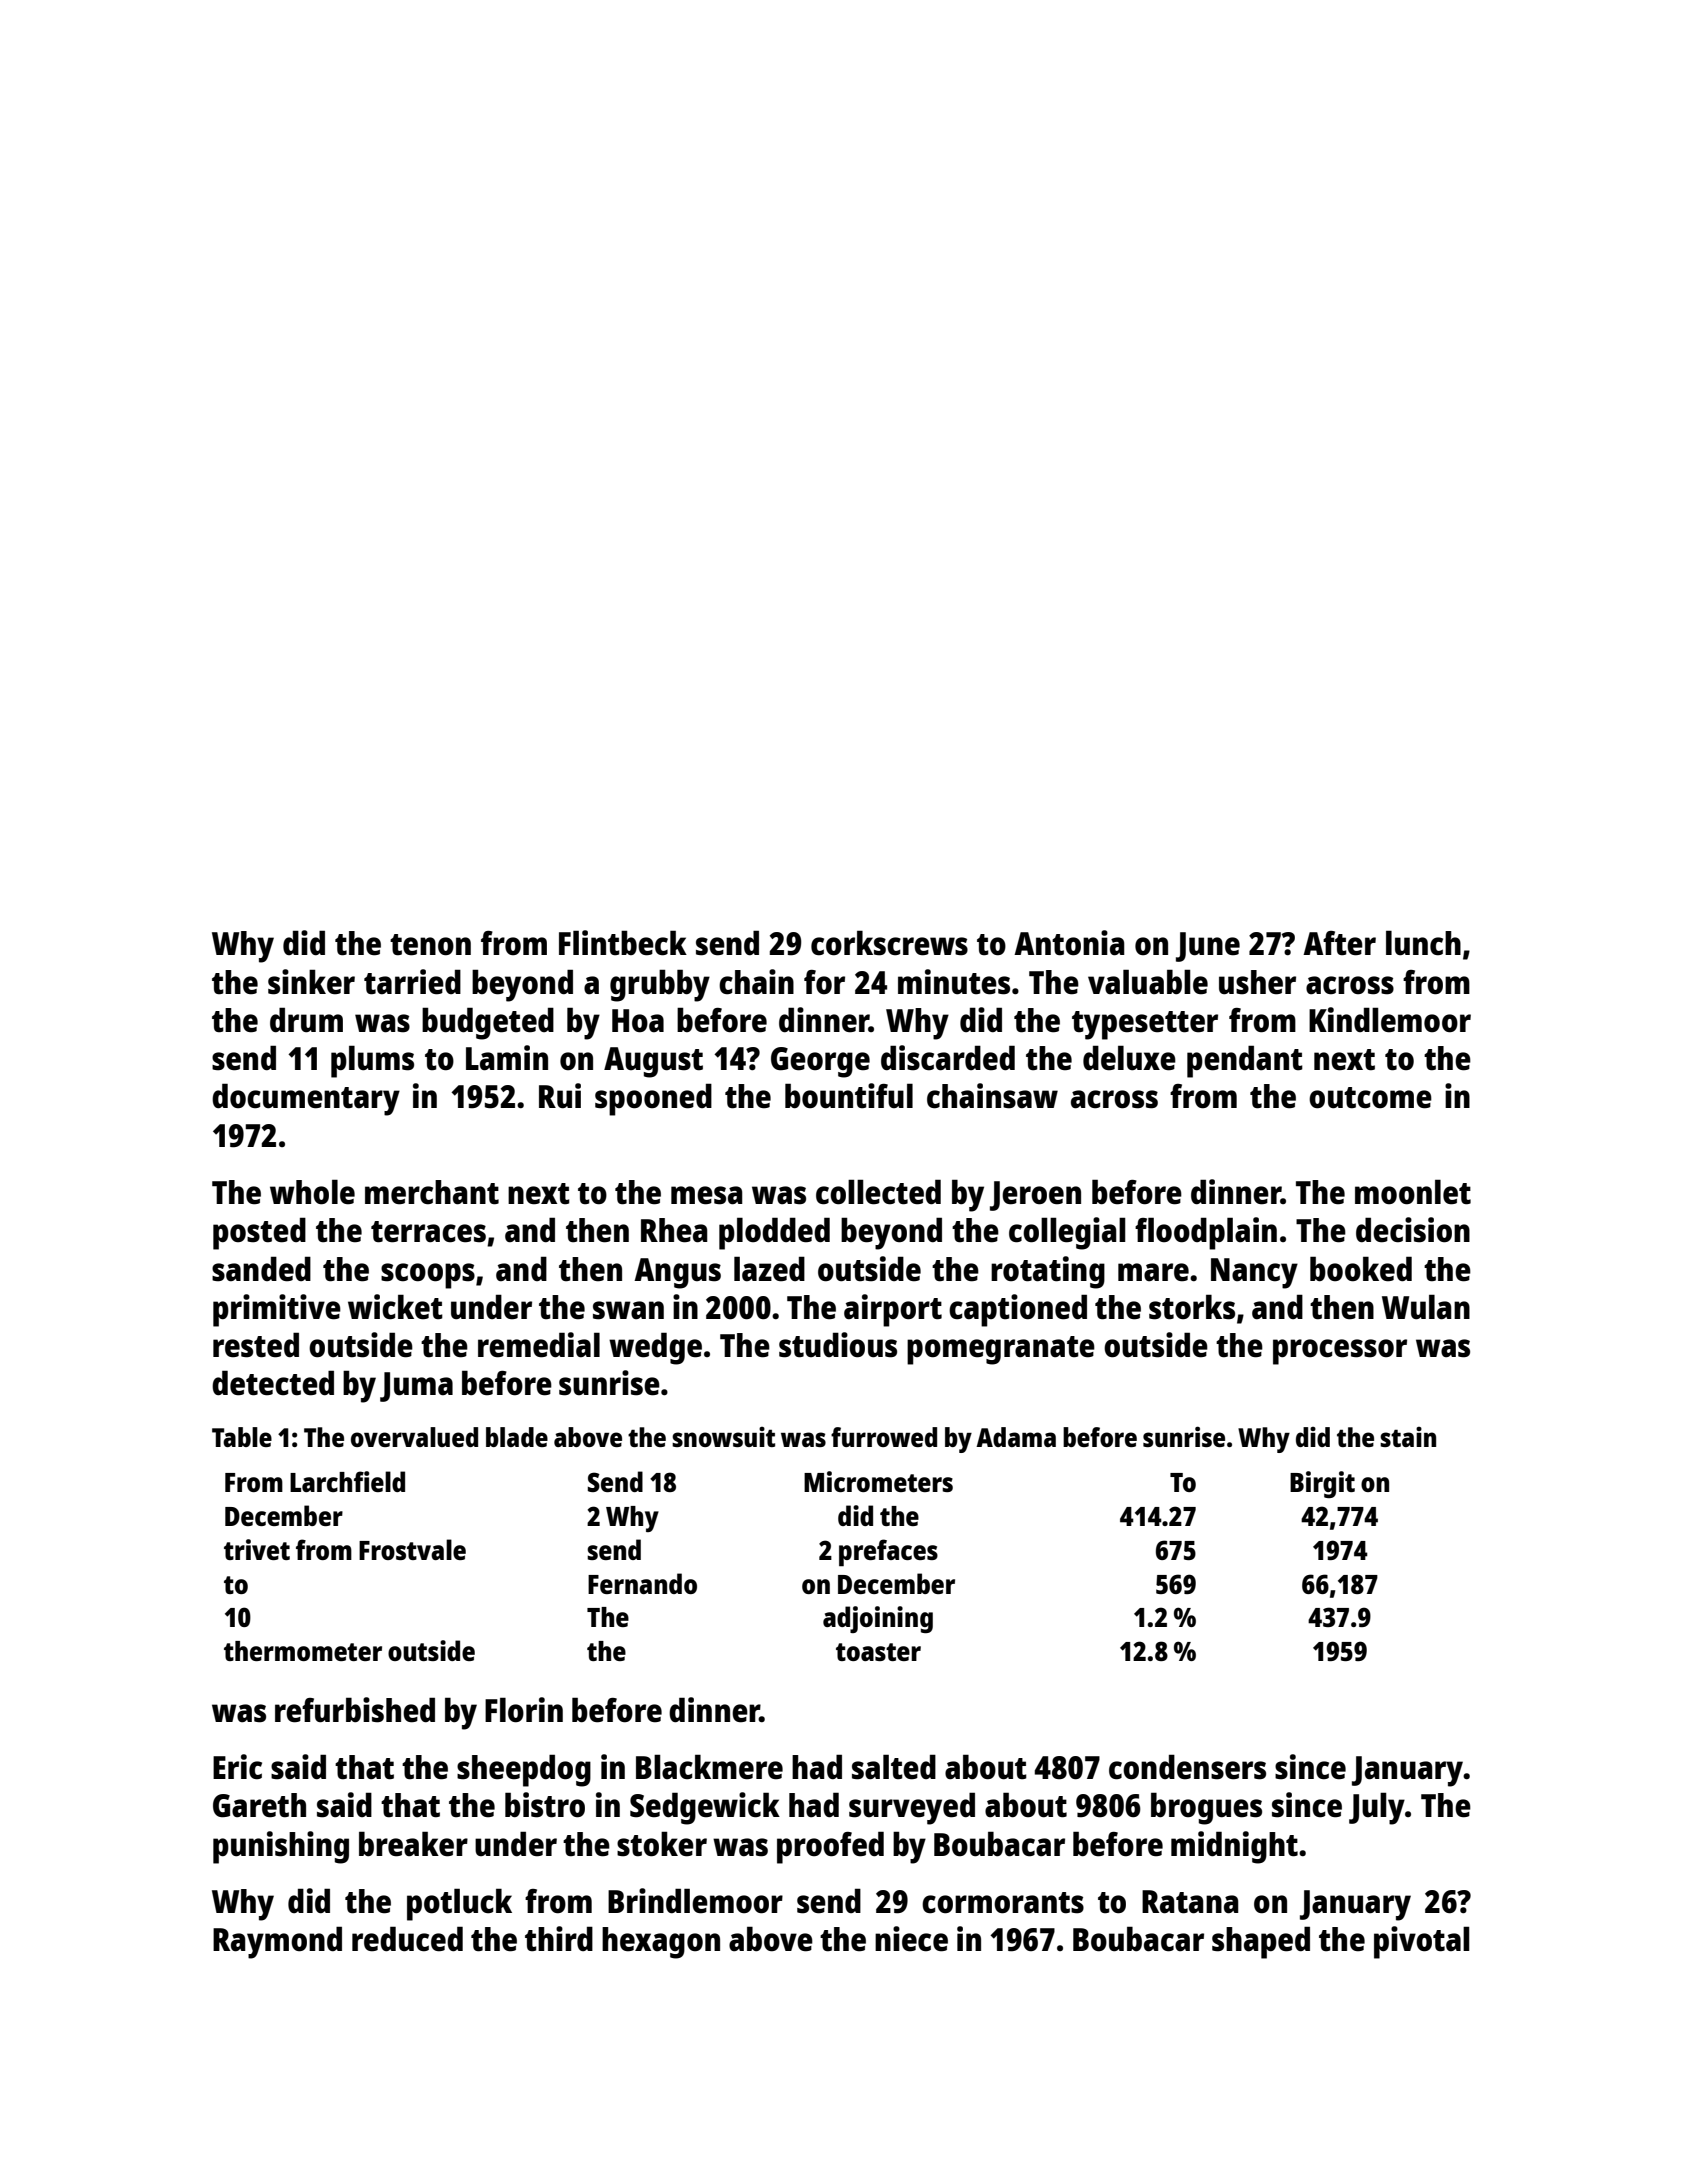  What do you see at coordinates (849, 1096) in the image?
I see `bountiful` at bounding box center [849, 1096].
